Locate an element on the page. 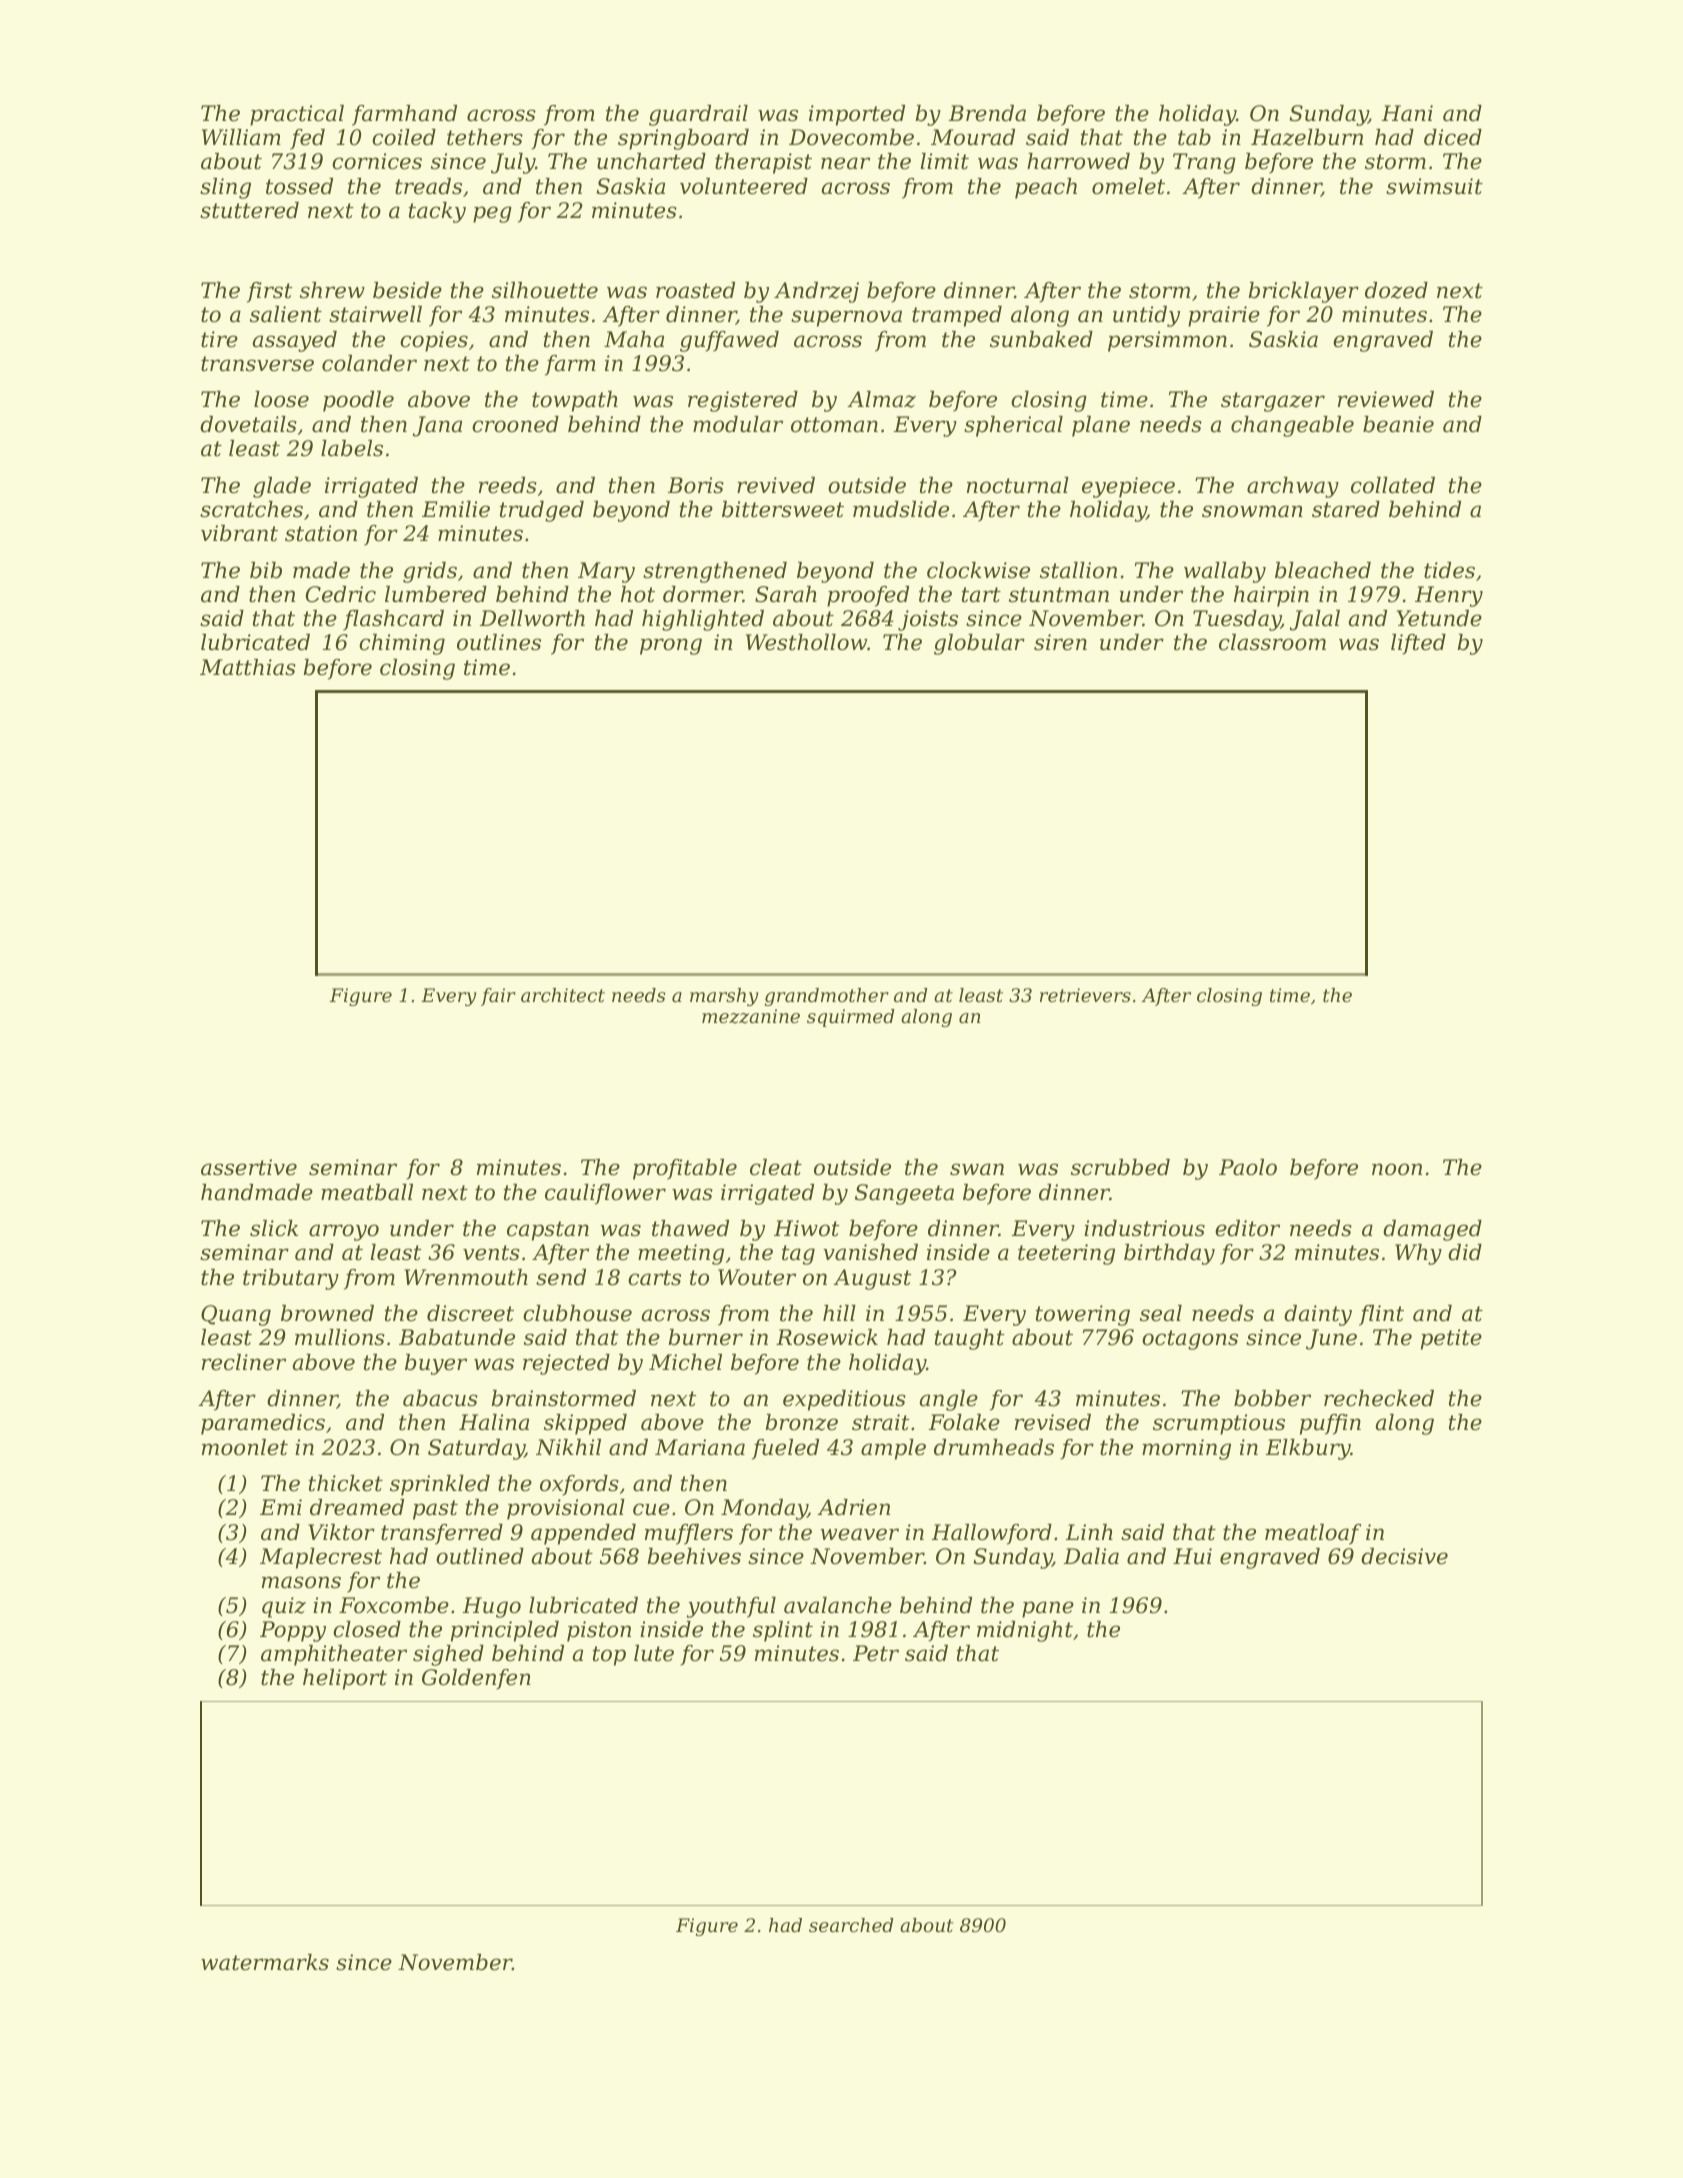 Image resolution: width=1683 pixels, height=2178 pixels. imported is located at coordinates (857, 115).
